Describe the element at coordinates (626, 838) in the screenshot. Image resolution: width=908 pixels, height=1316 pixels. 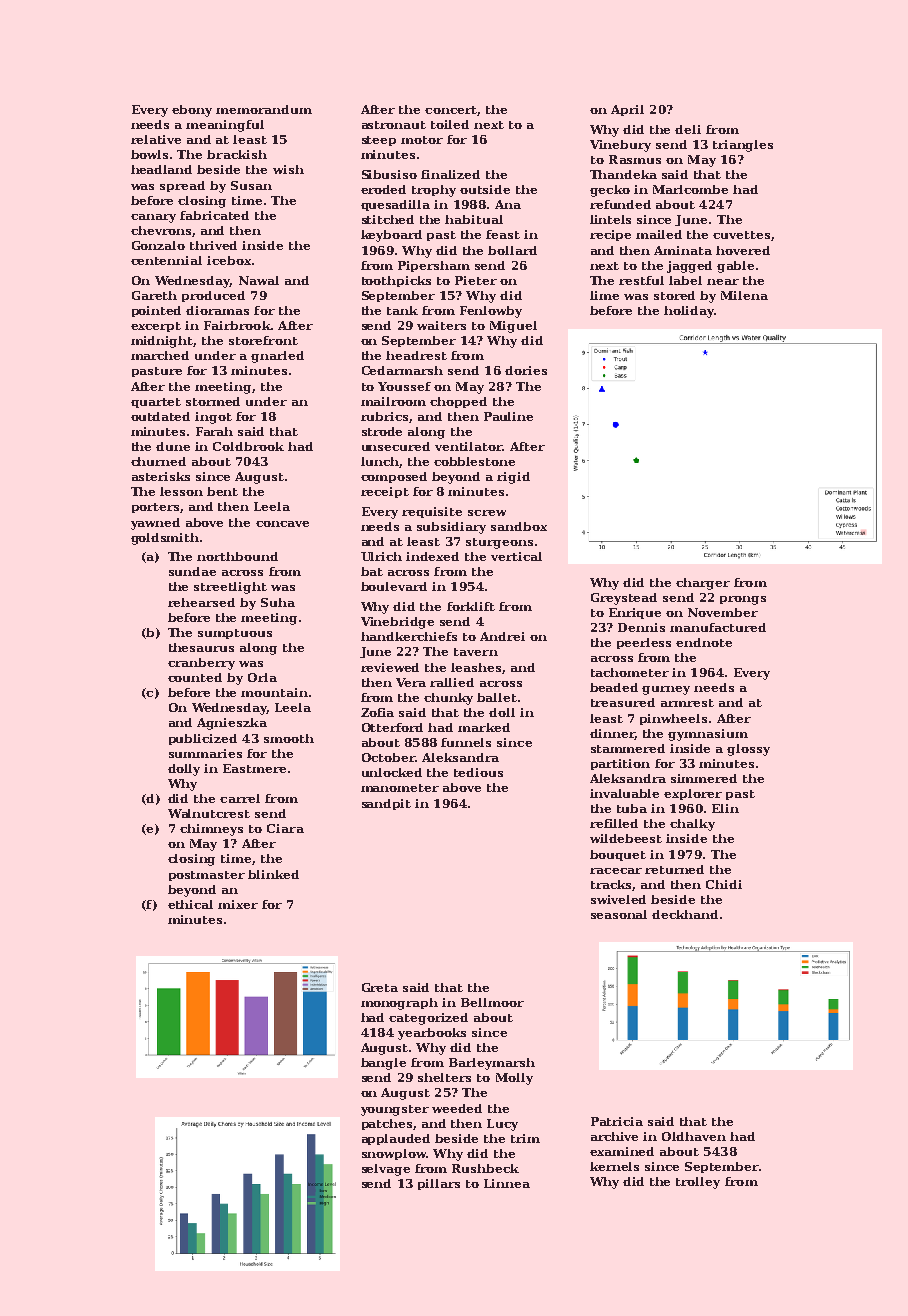
I see `wildebeest` at that location.
